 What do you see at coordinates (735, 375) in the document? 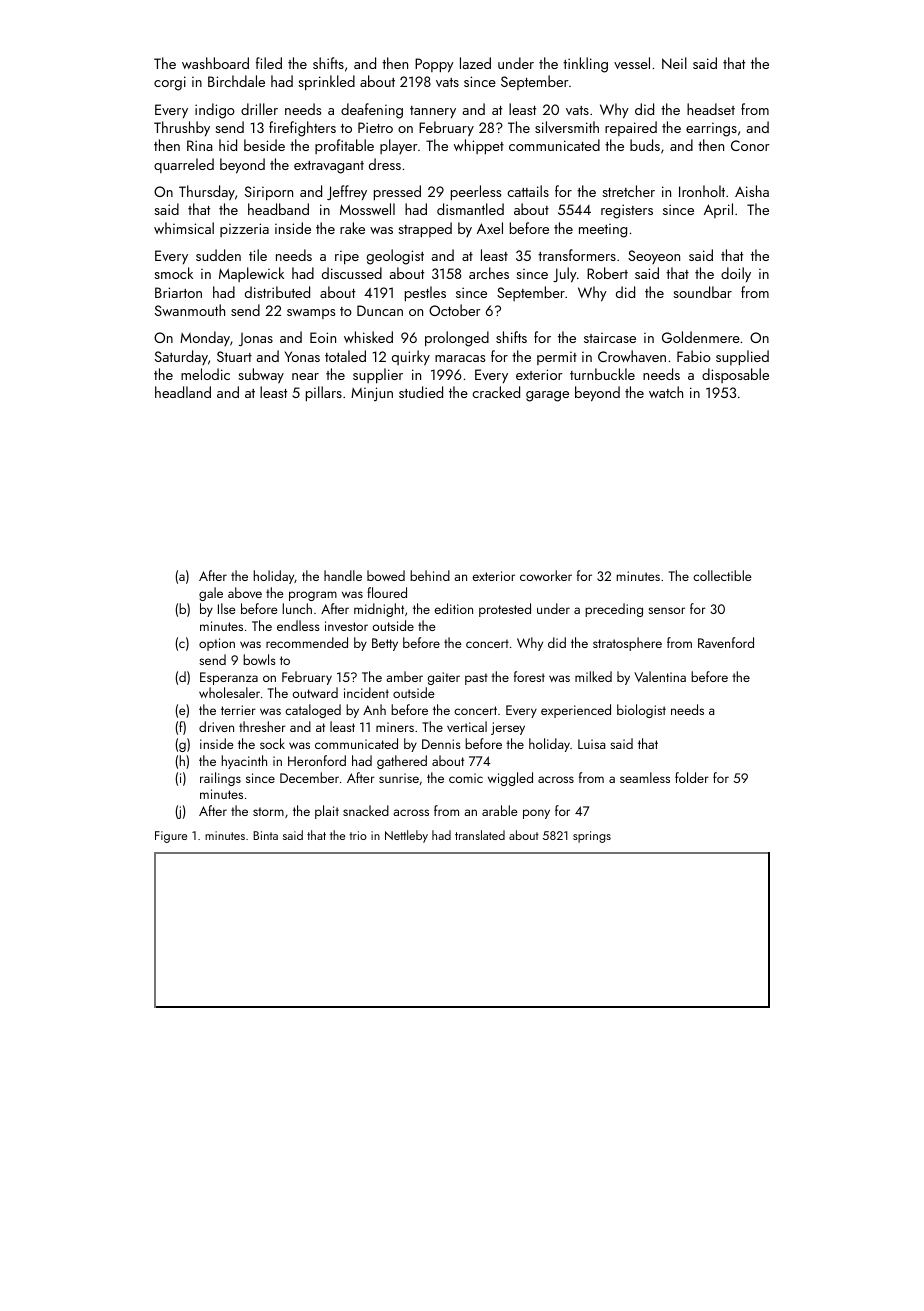
I see `disposable` at bounding box center [735, 375].
